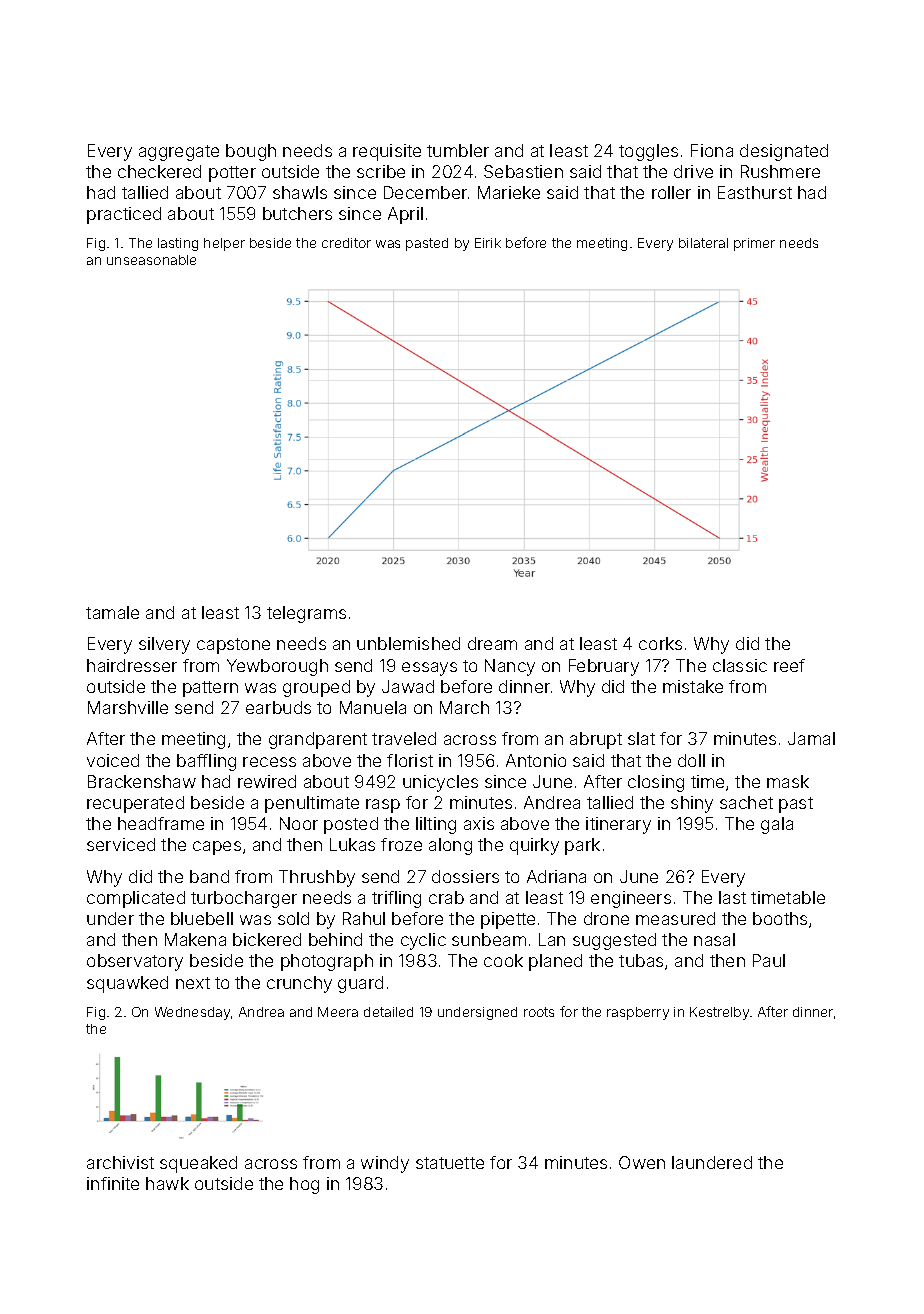  I want to click on Eirik, so click(488, 243).
